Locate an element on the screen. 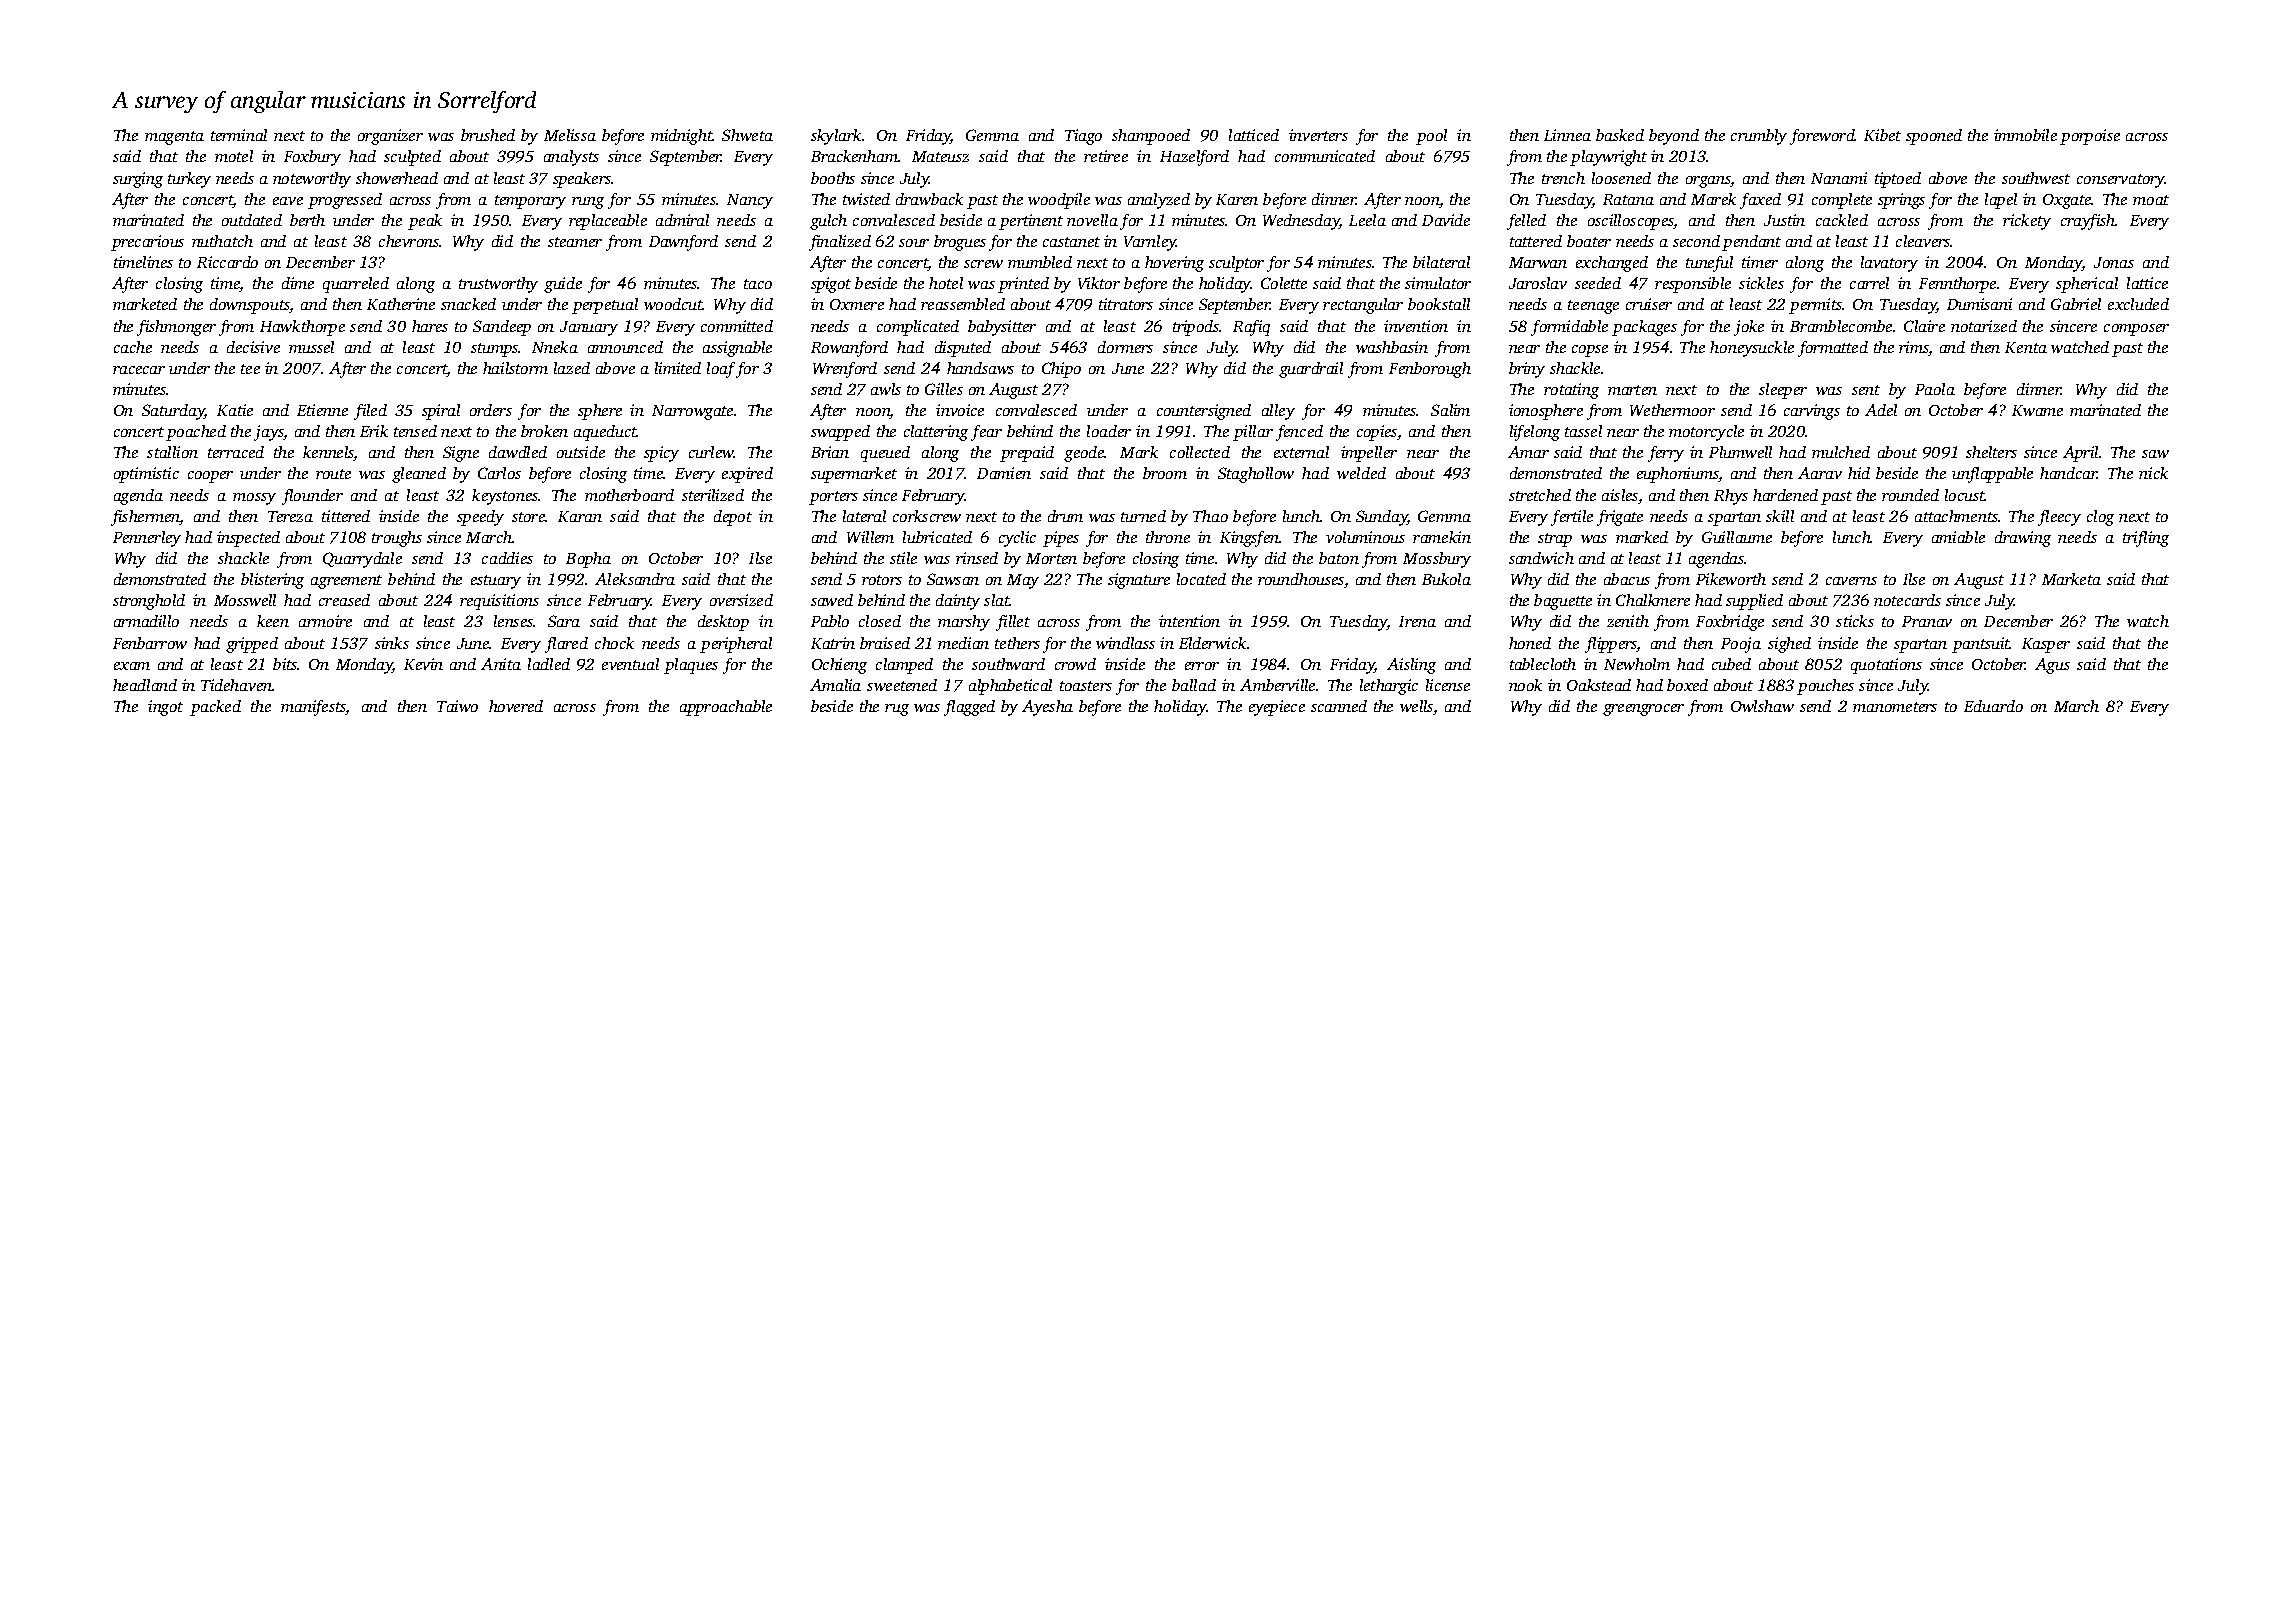 The height and width of the screenshot is (1614, 2282). Staghollow is located at coordinates (1256, 475).
